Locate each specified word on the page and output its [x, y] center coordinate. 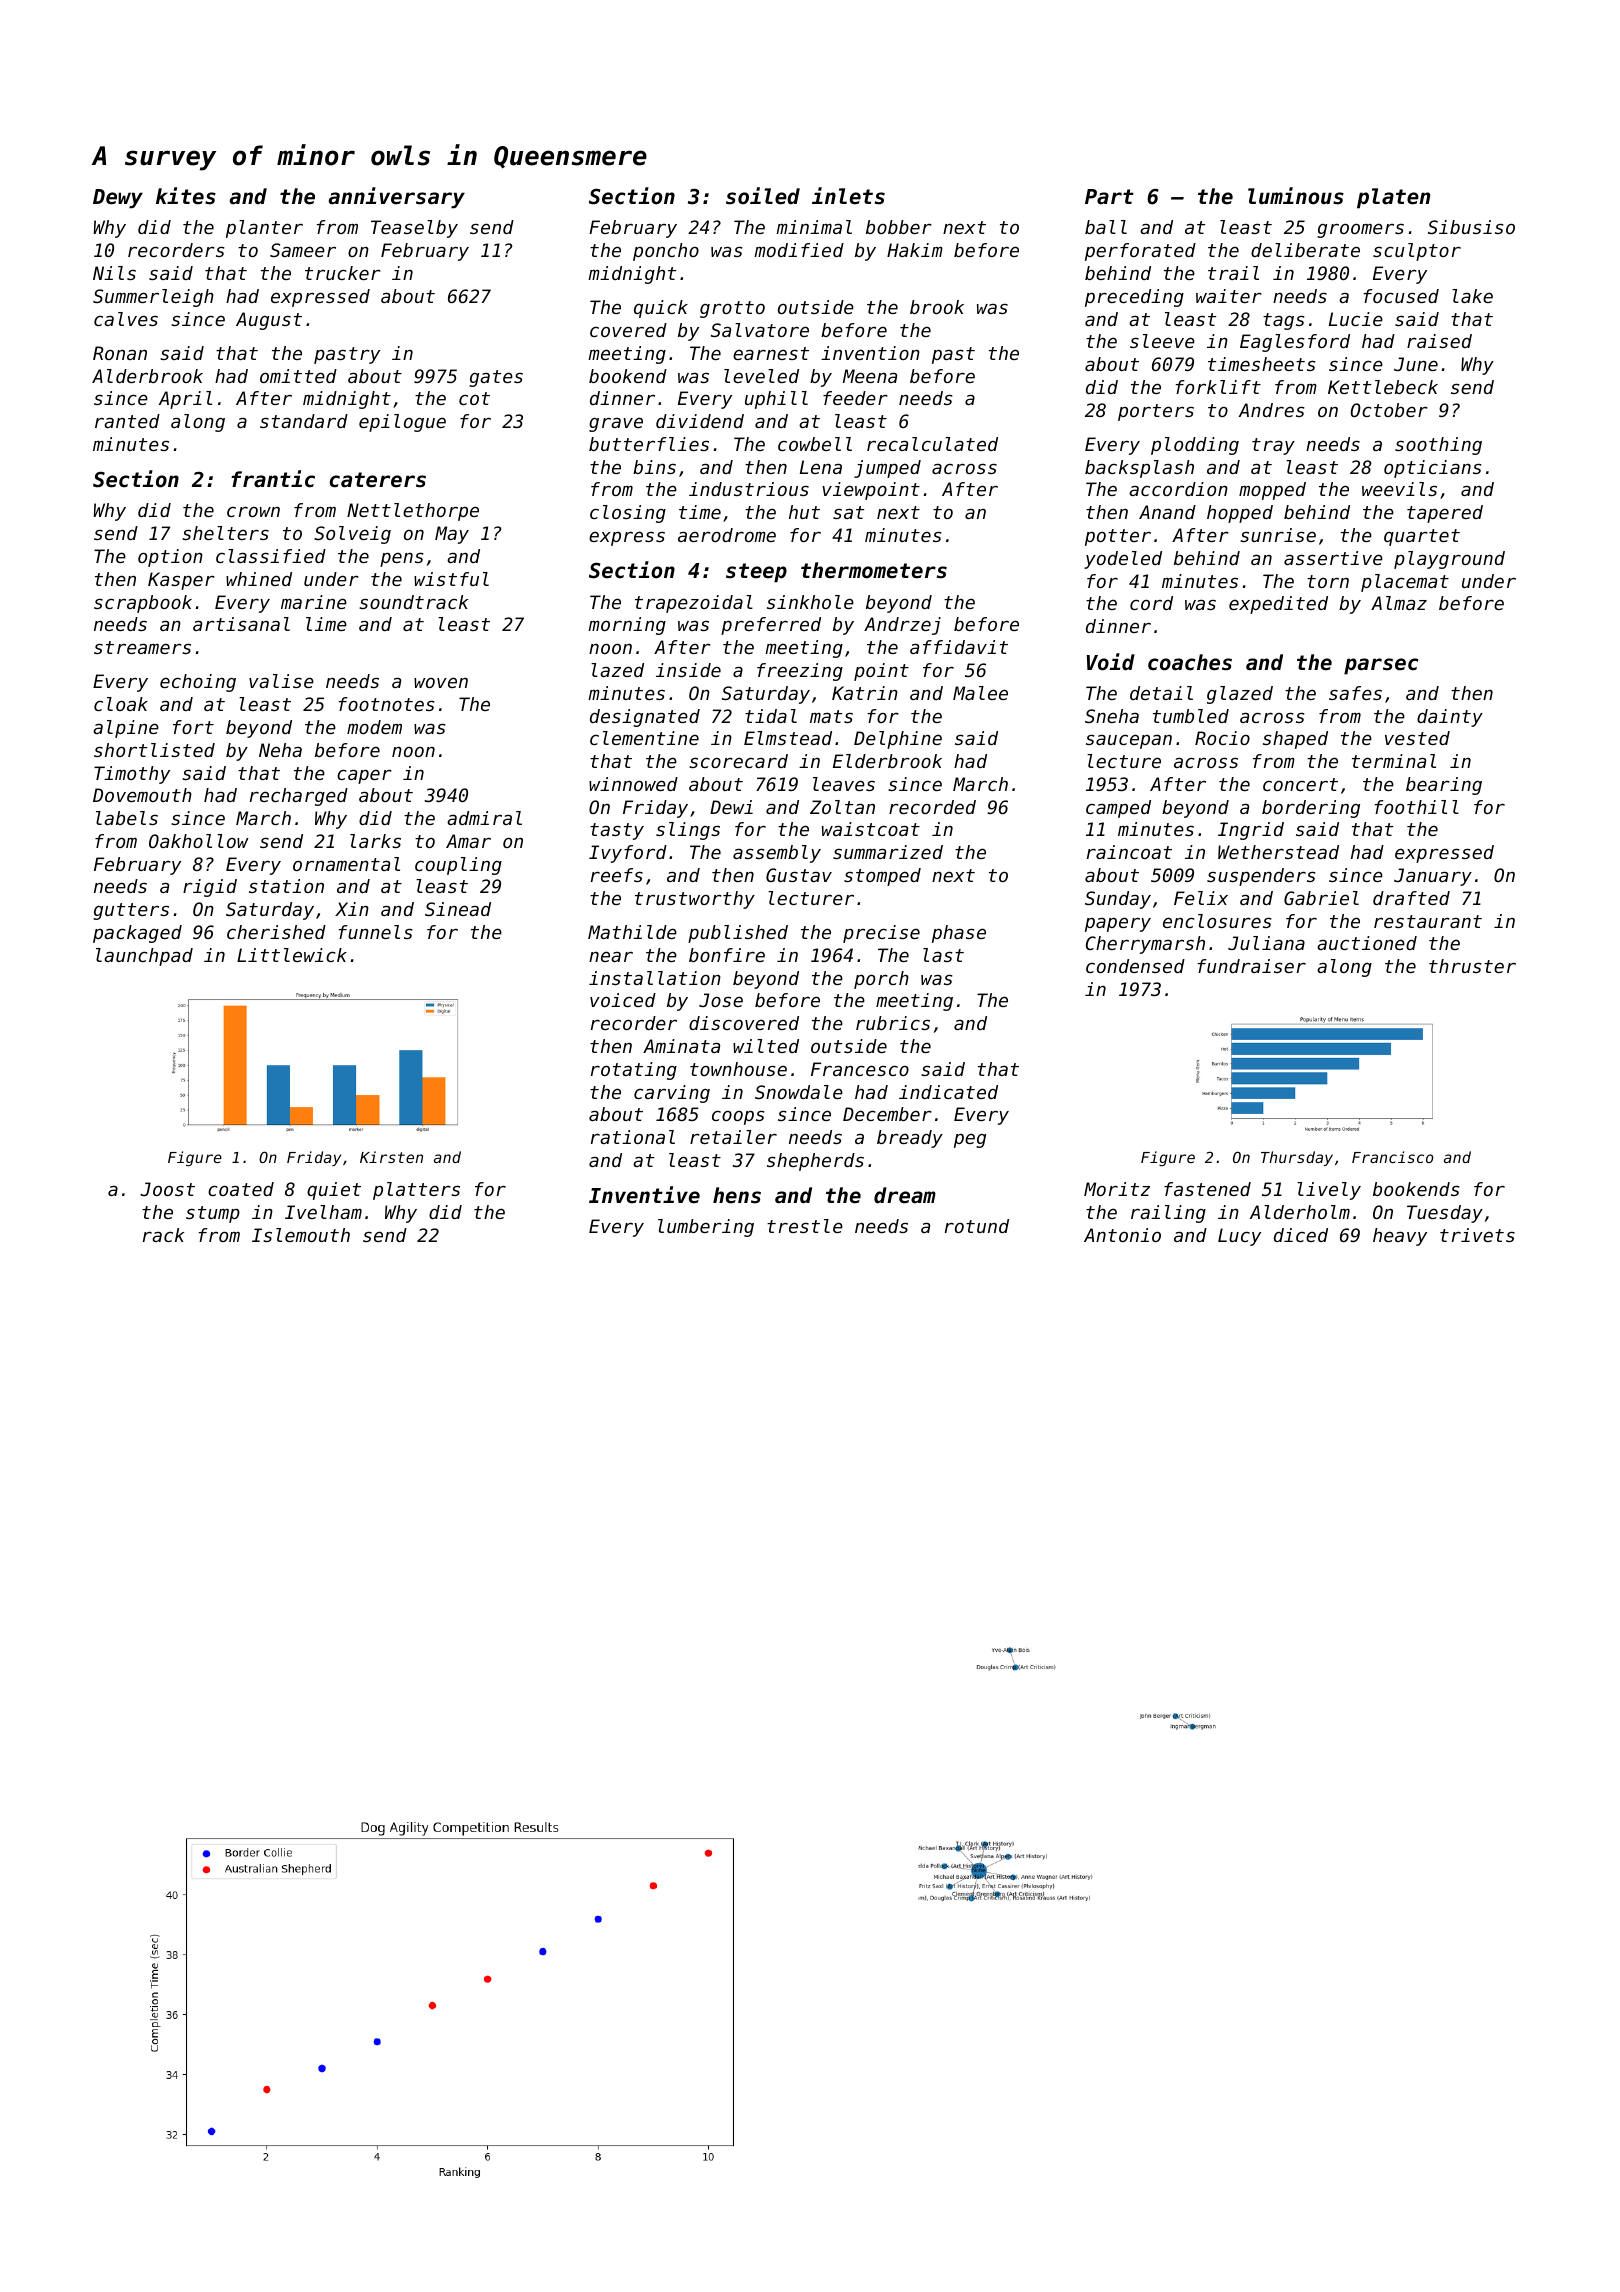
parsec [1381, 666]
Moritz [1117, 1189]
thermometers [874, 570]
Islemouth [301, 1235]
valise [281, 681]
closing [628, 514]
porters [1156, 412]
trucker [343, 273]
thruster [1472, 966]
